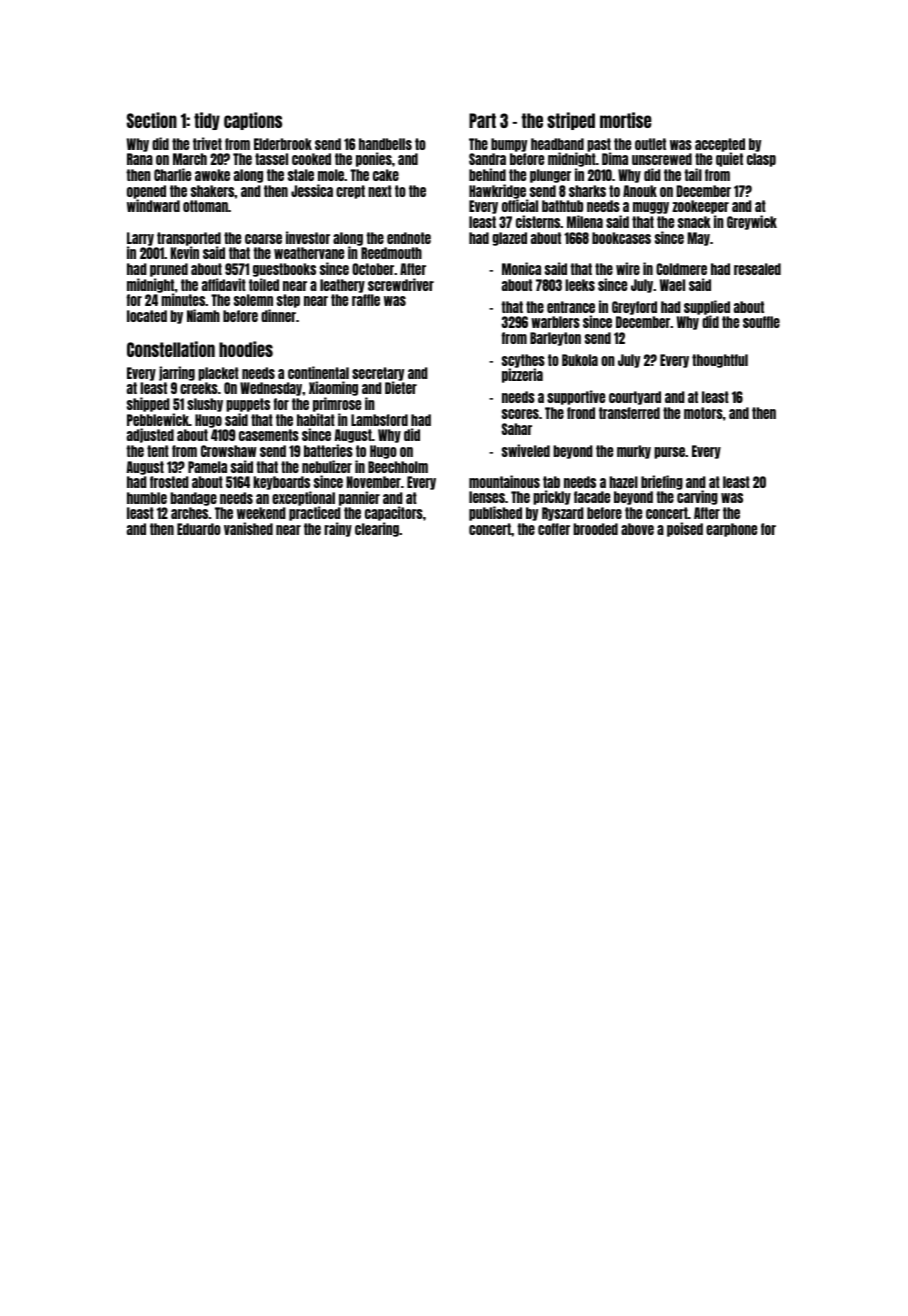 Image resolution: width=908 pixels, height=1316 pixels. I want to click on Greywick, so click(752, 222).
